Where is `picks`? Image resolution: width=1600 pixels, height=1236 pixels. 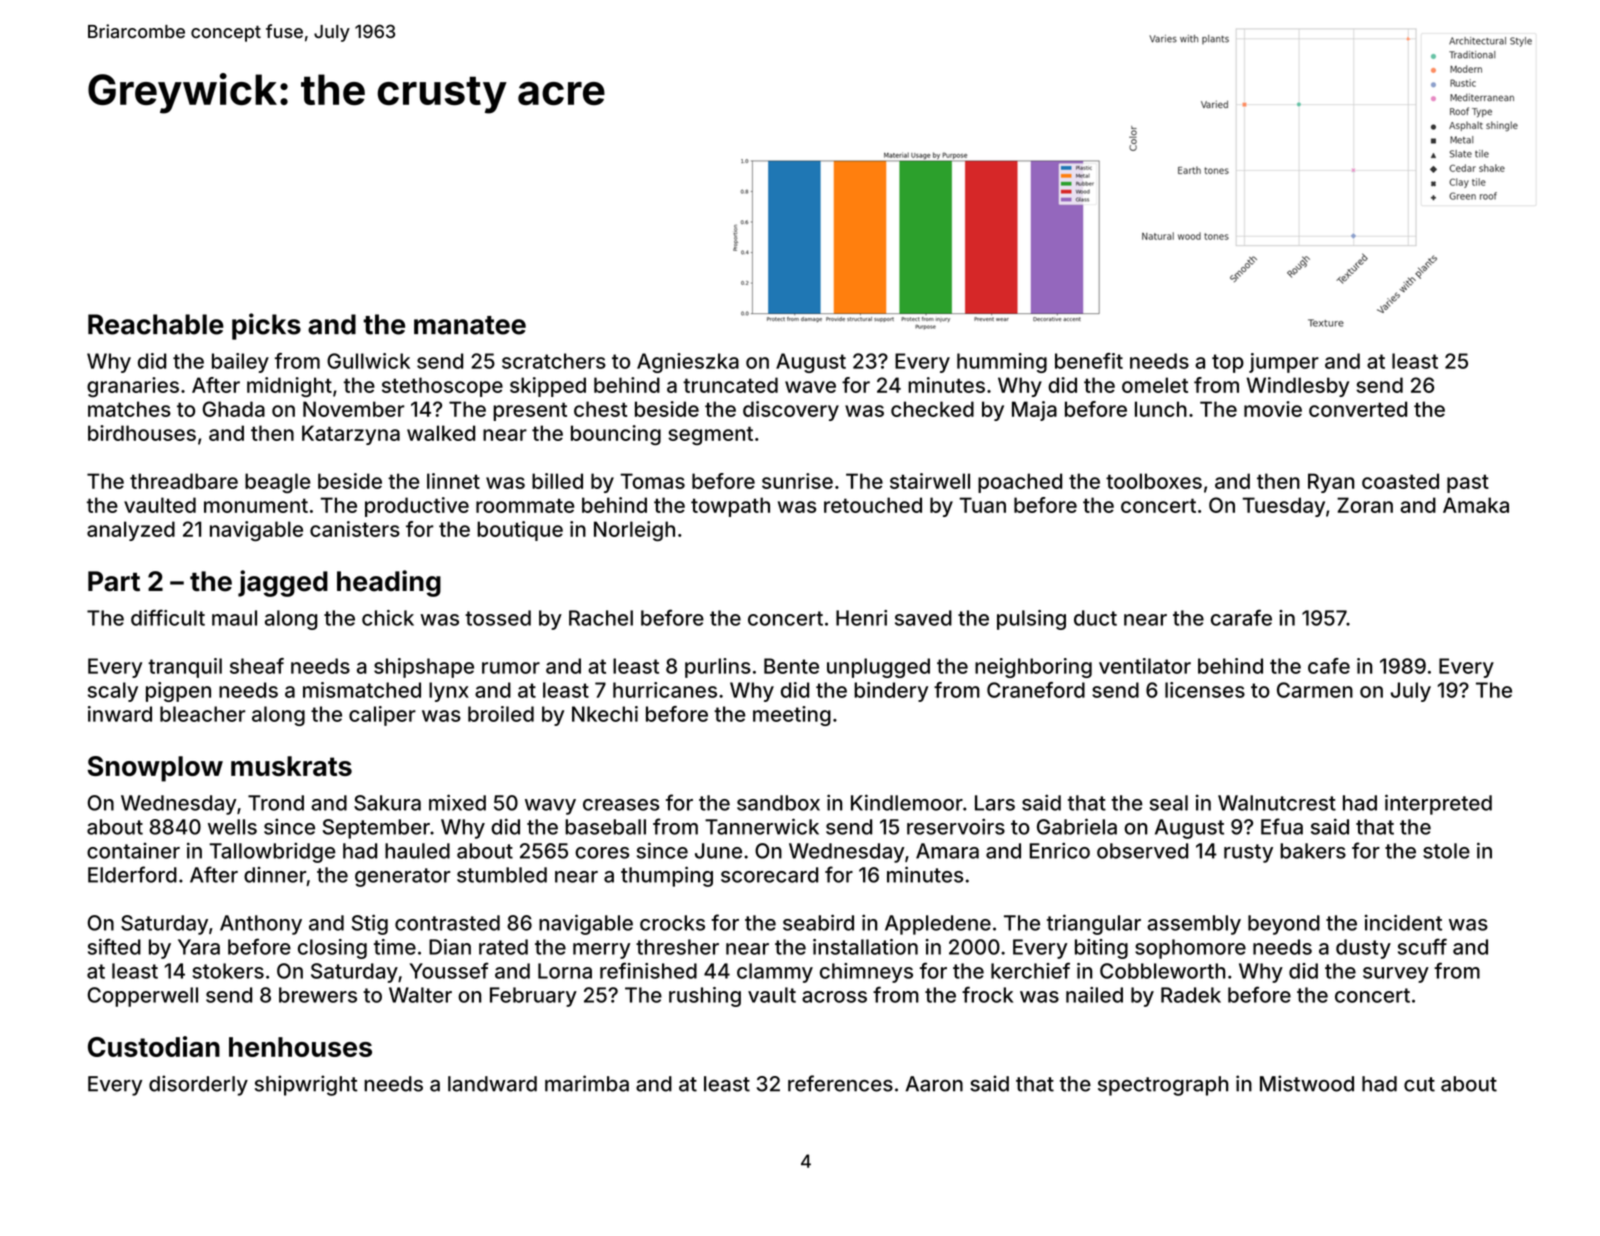
picks is located at coordinates (266, 326).
